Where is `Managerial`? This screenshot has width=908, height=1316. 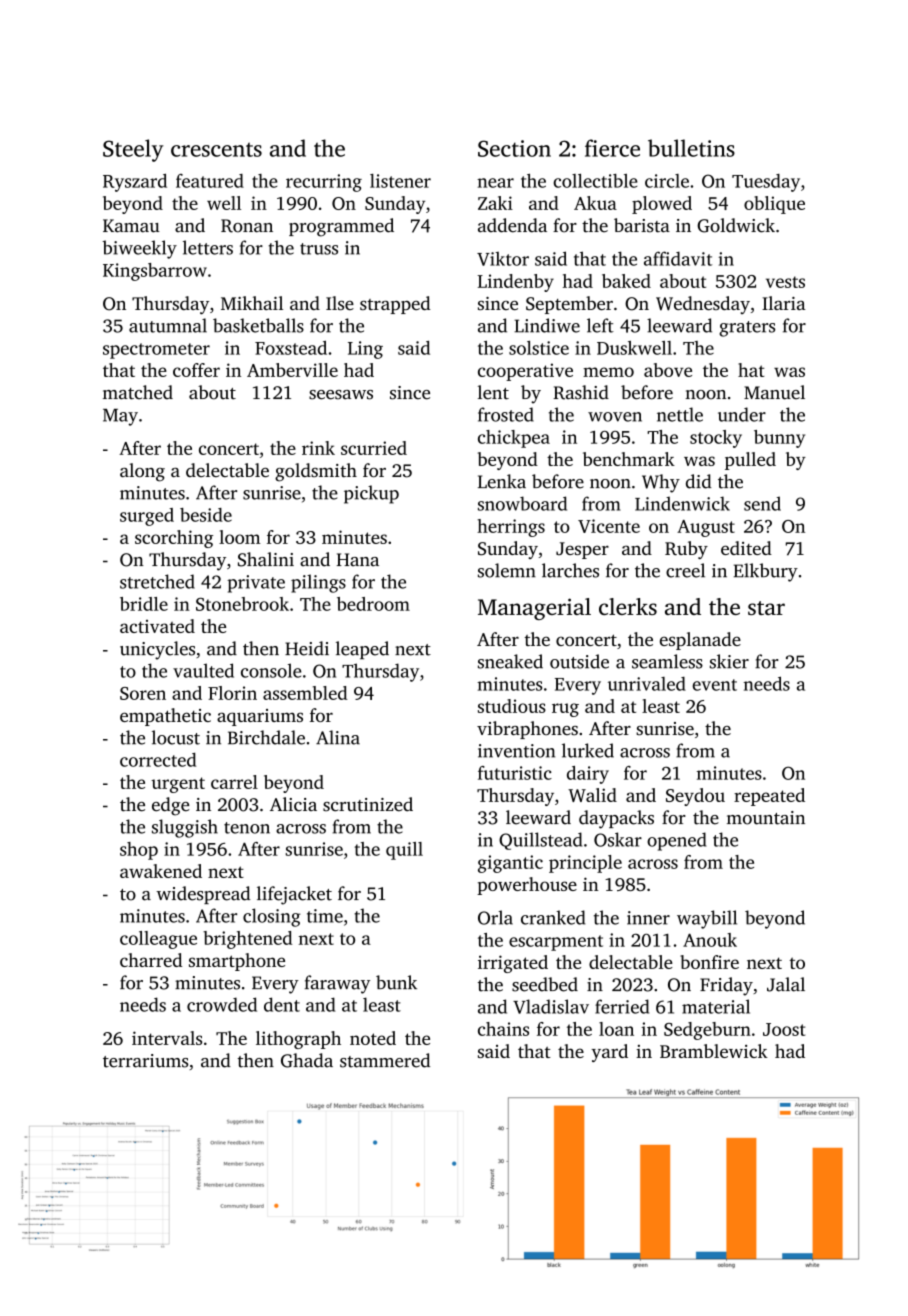
Managerial is located at coordinates (534, 609).
